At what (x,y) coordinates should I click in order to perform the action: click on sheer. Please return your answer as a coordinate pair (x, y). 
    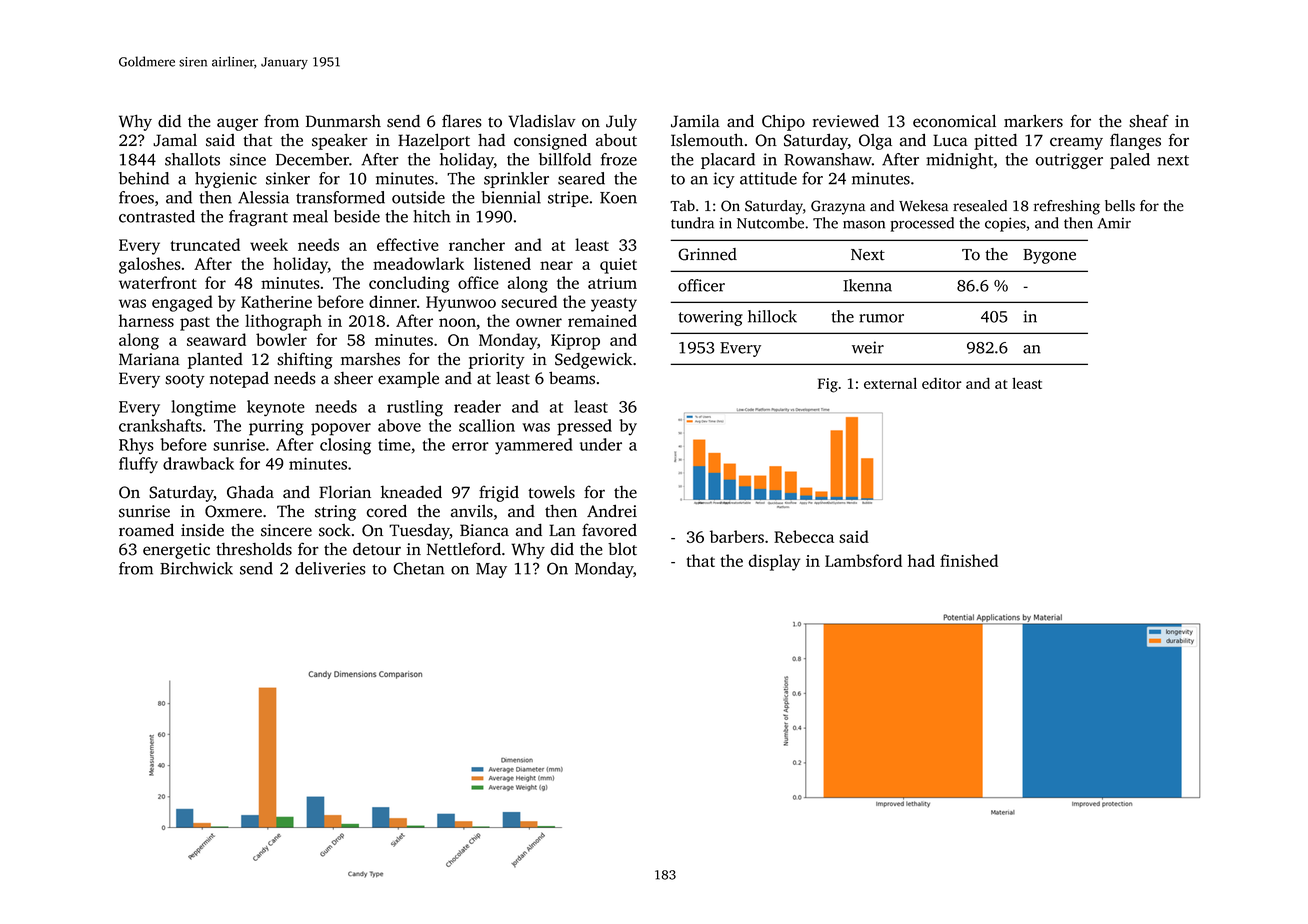
    Looking at the image, I should click on (353, 378).
